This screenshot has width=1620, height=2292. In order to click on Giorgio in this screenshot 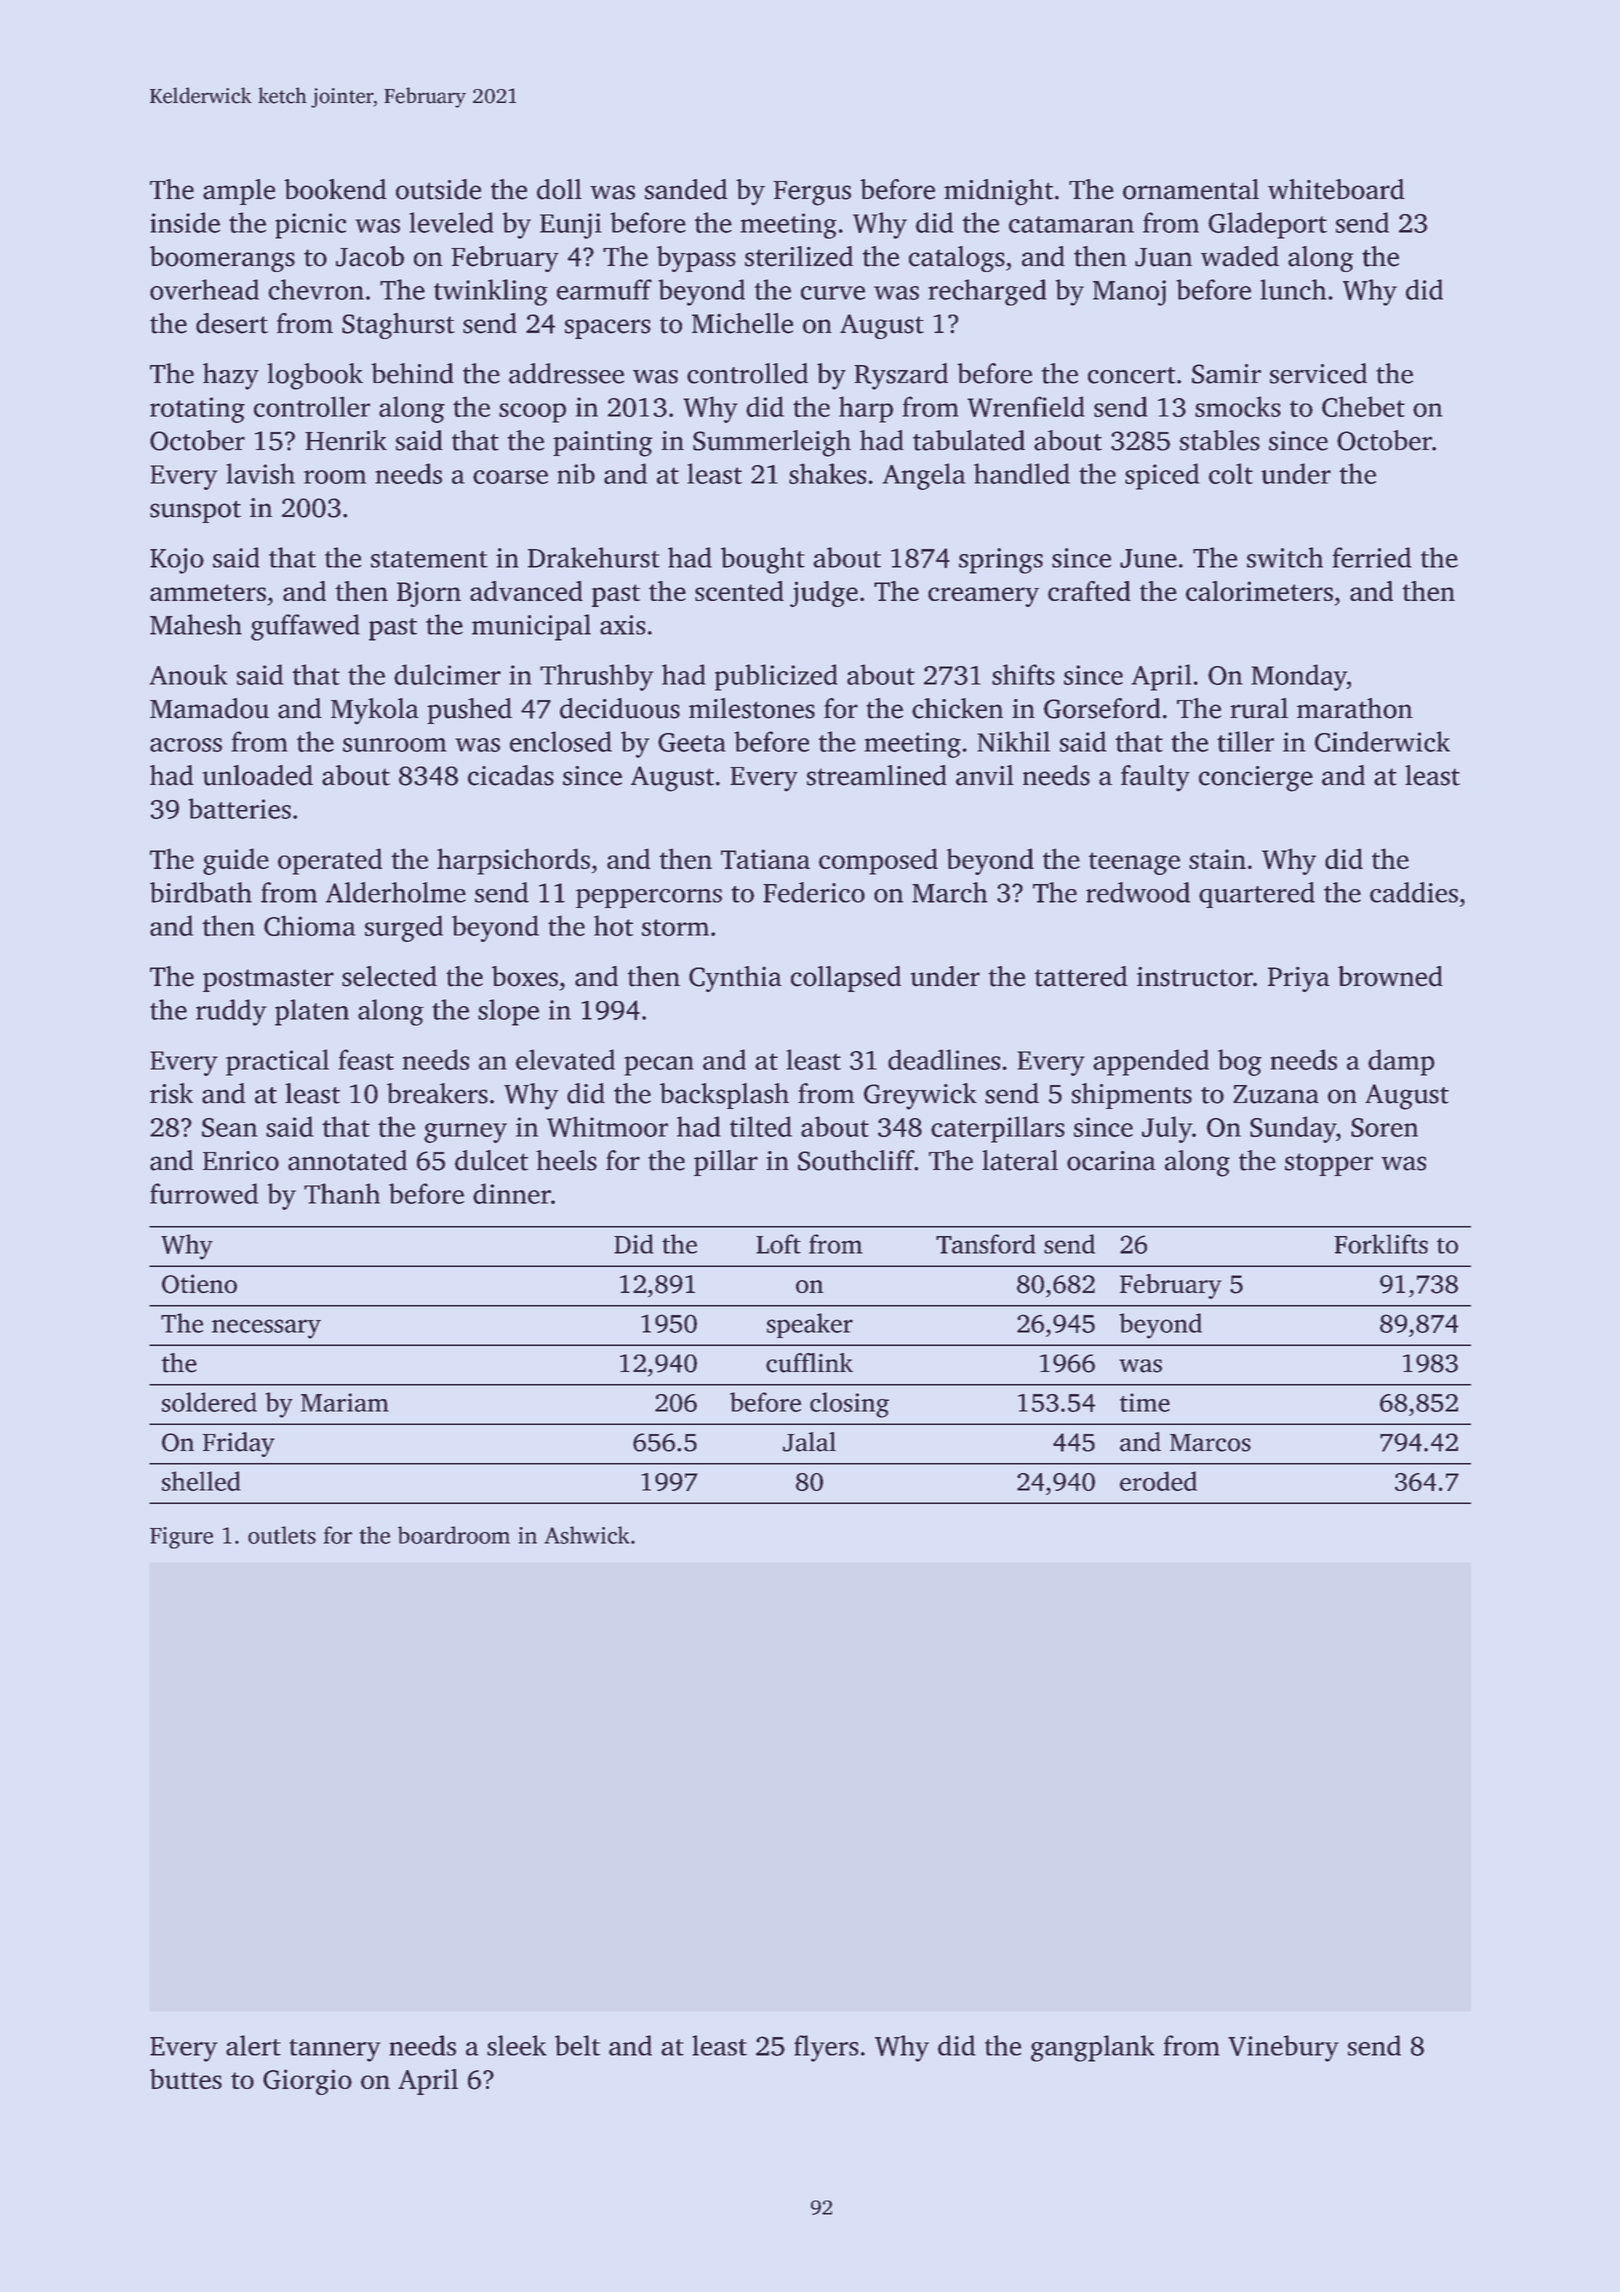, I will do `click(307, 2082)`.
